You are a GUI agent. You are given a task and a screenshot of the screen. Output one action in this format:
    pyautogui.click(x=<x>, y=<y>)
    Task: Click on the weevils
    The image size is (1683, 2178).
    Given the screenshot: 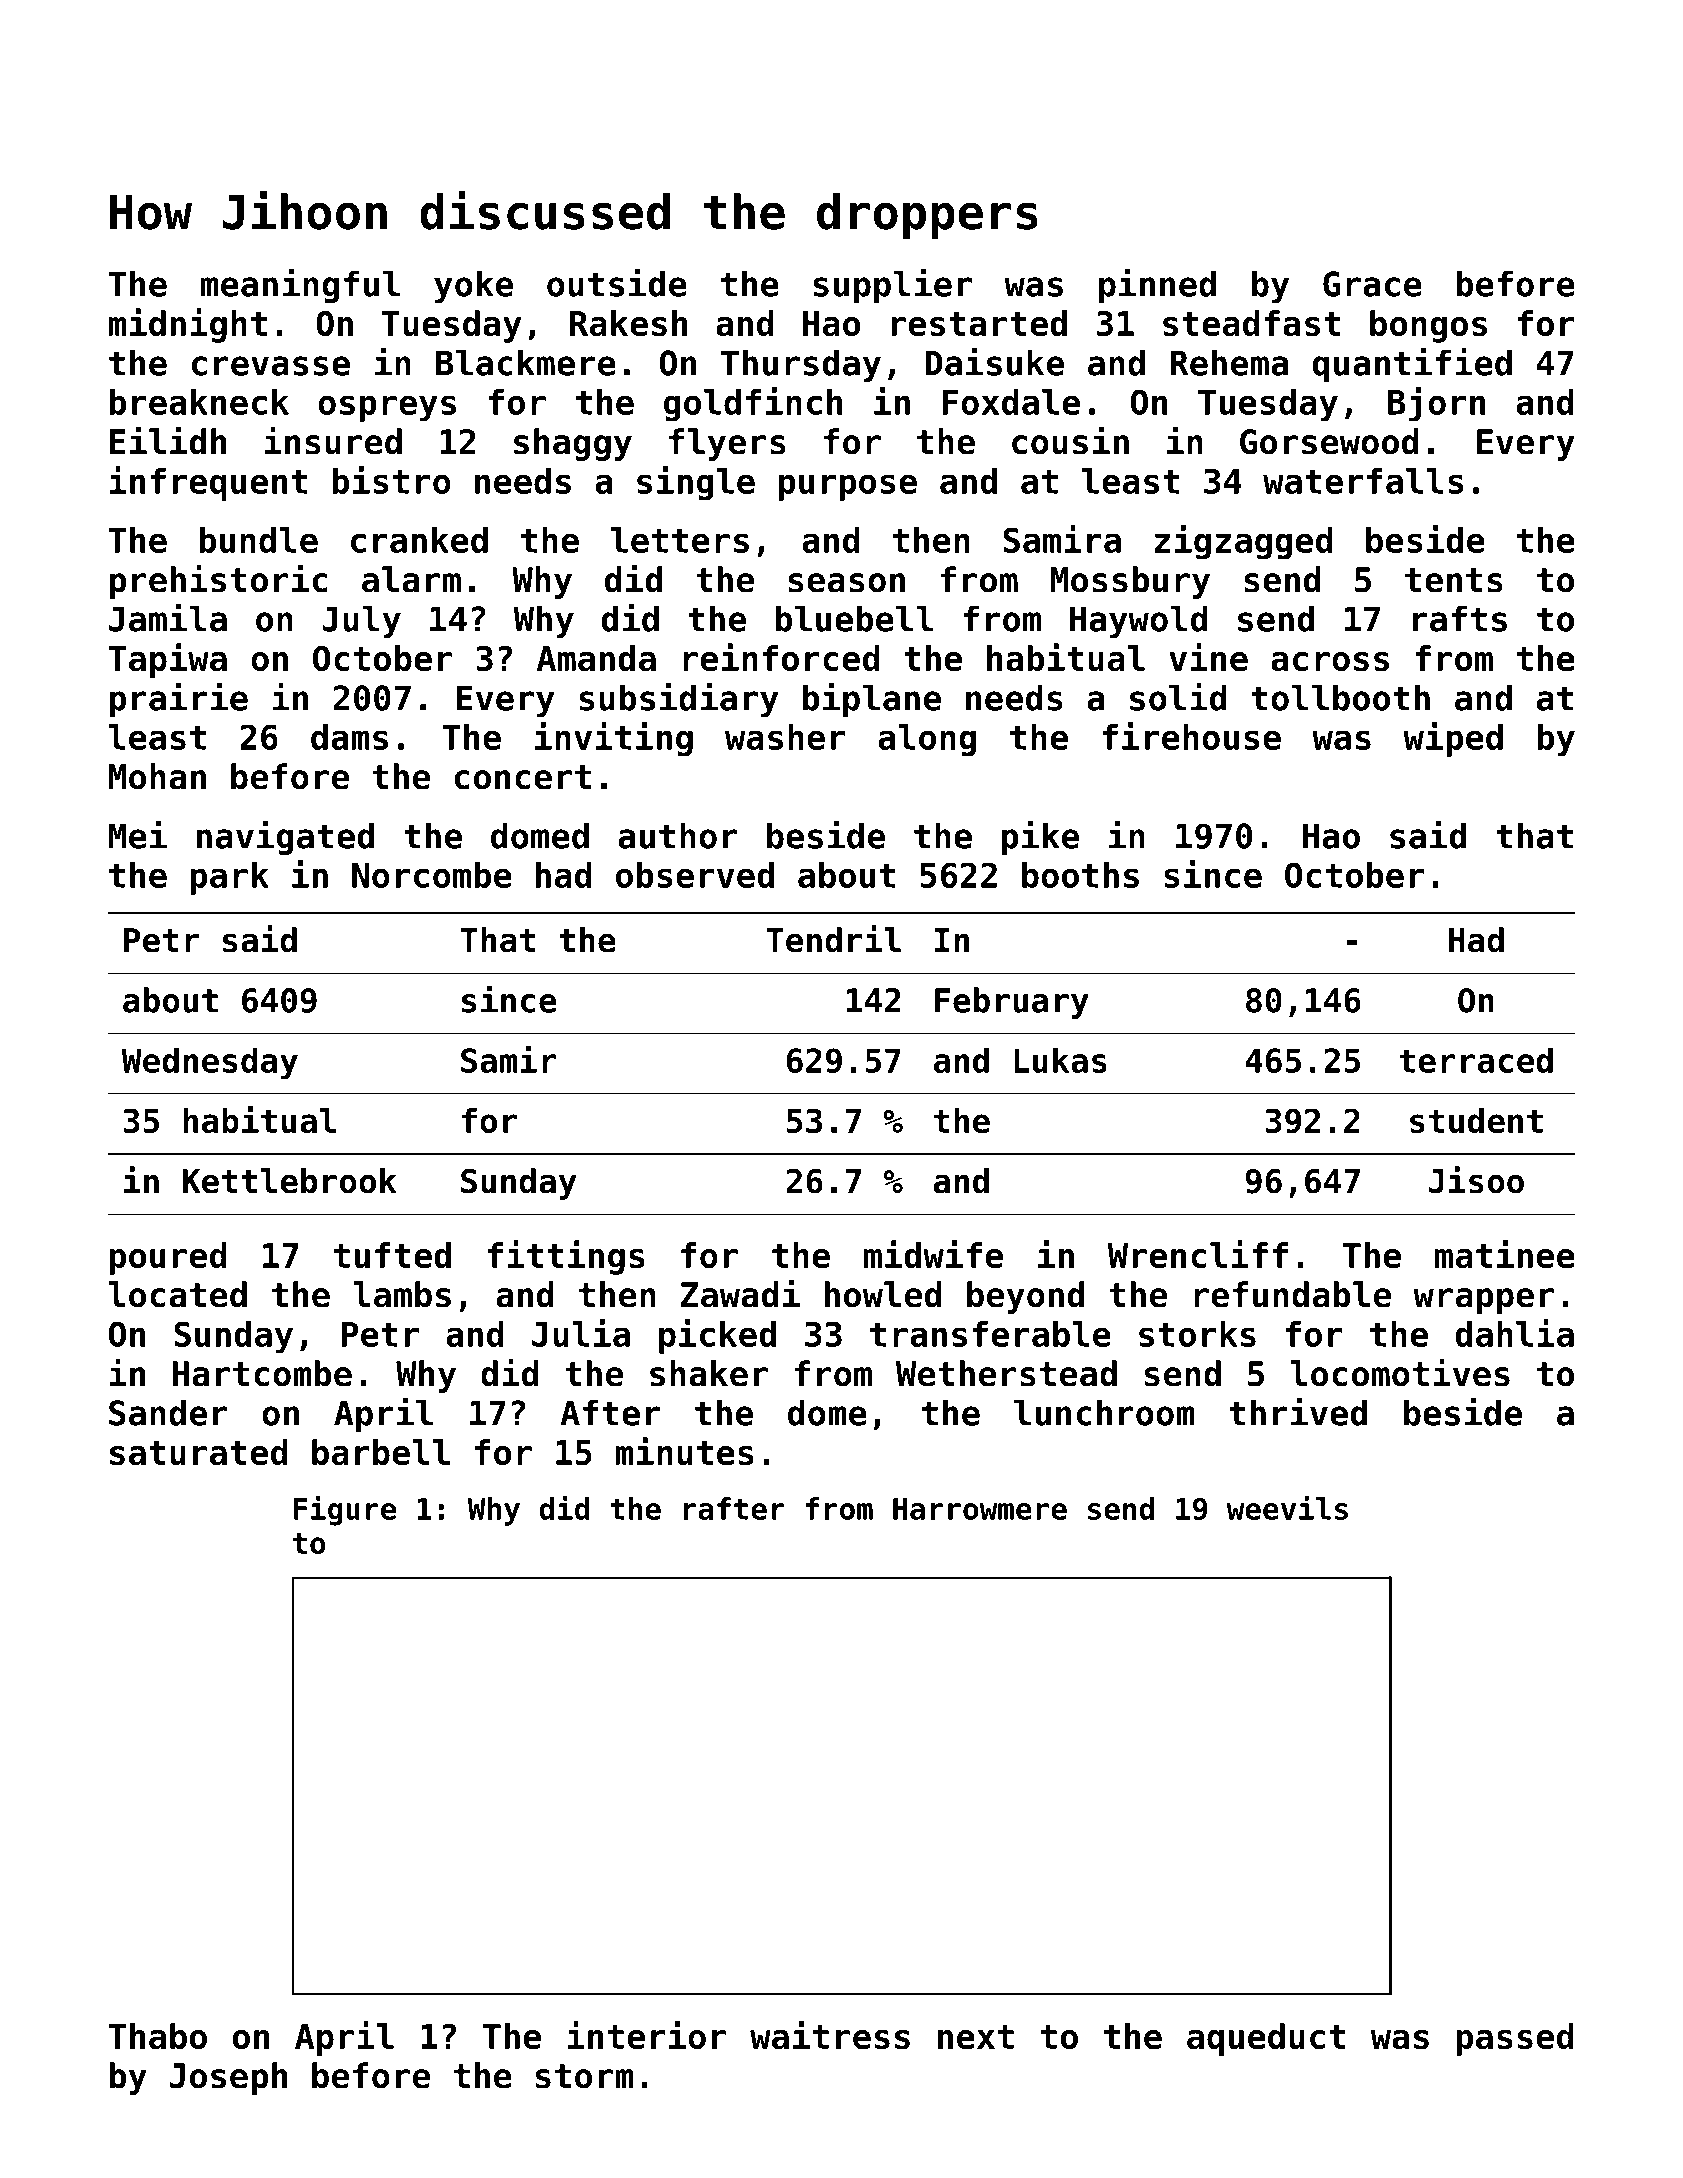 What is the action you would take?
    pyautogui.click(x=1287, y=1507)
